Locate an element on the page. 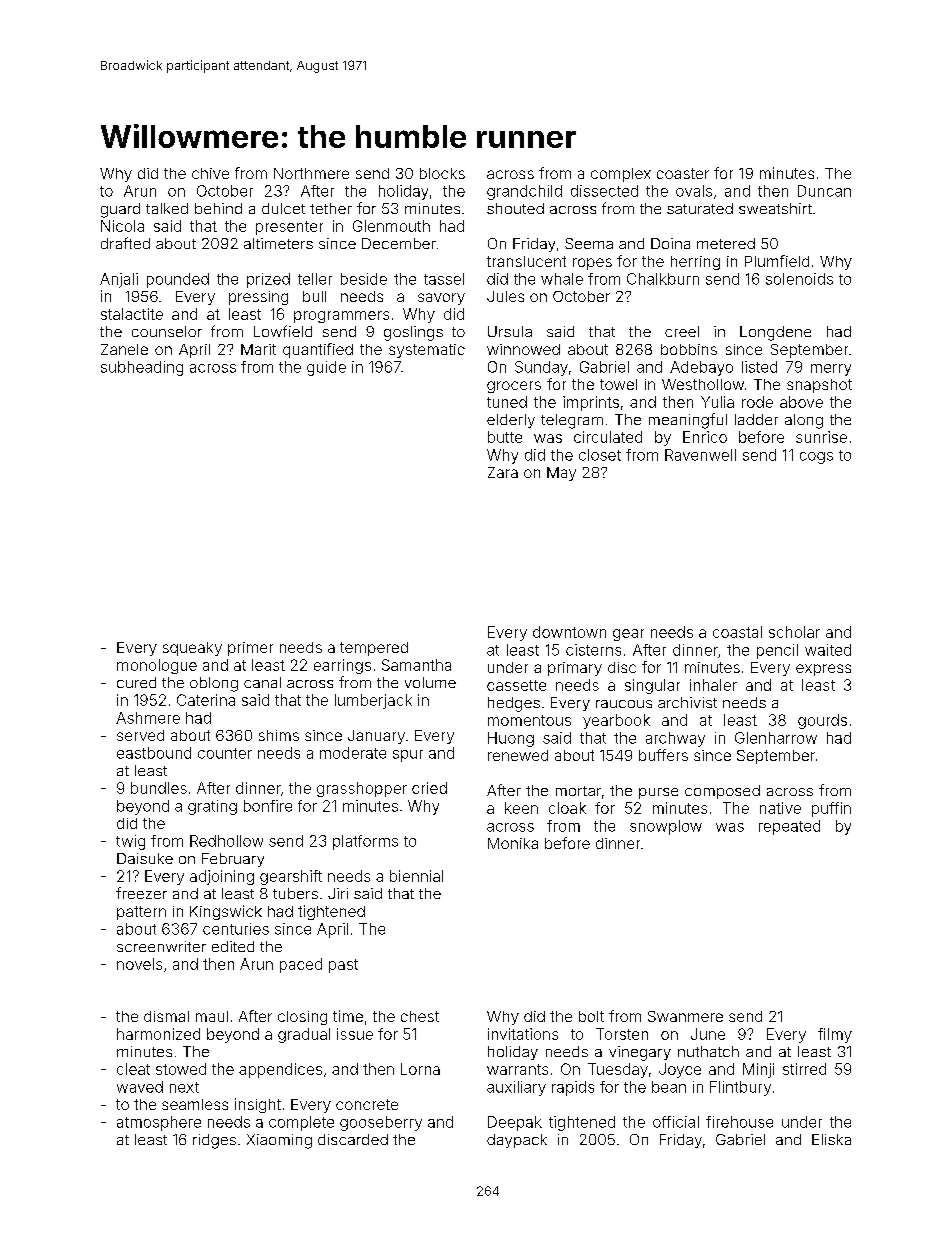 This image has width=952, height=1233. blocks is located at coordinates (442, 173).
